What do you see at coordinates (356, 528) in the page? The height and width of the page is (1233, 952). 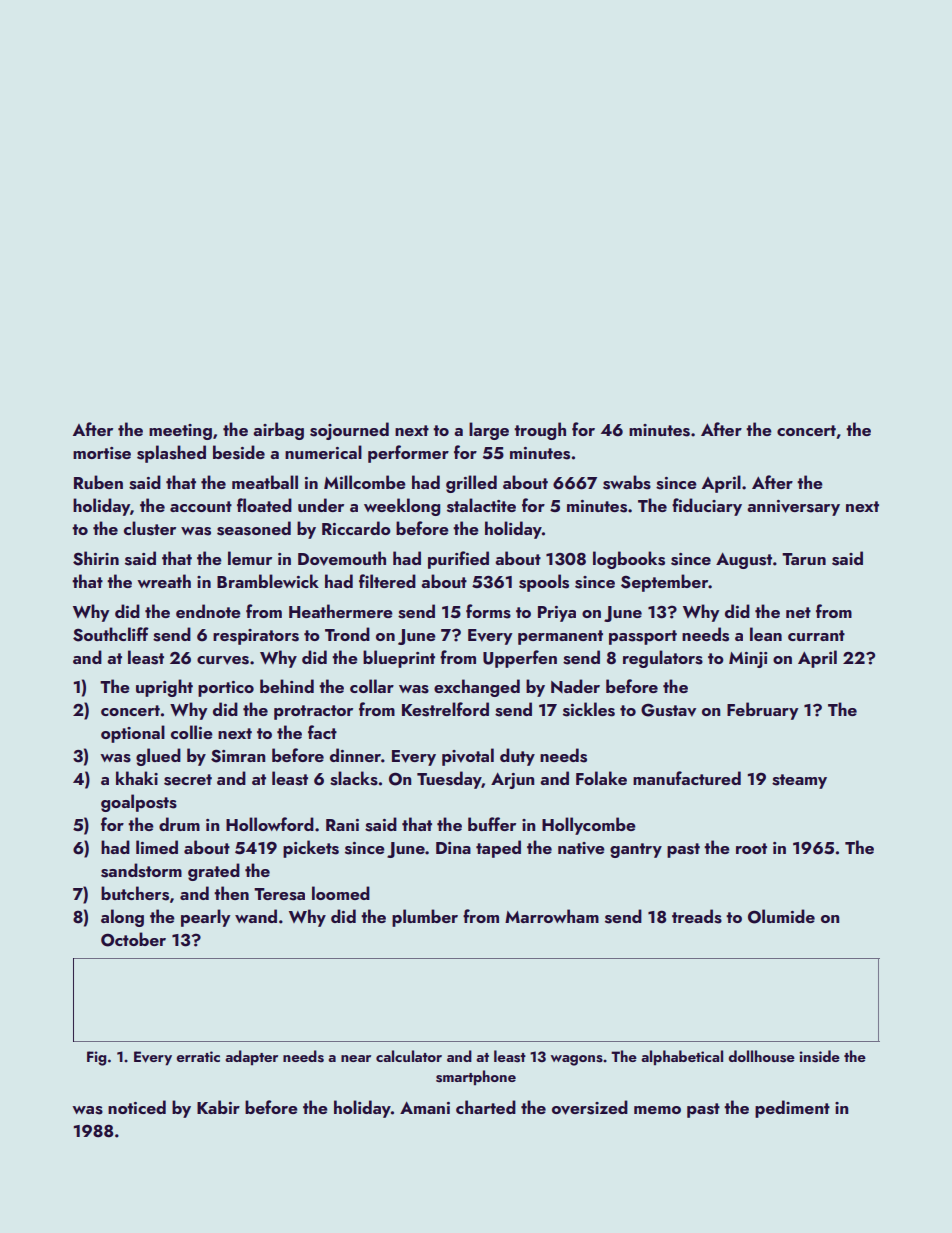 I see `Riccardo` at bounding box center [356, 528].
